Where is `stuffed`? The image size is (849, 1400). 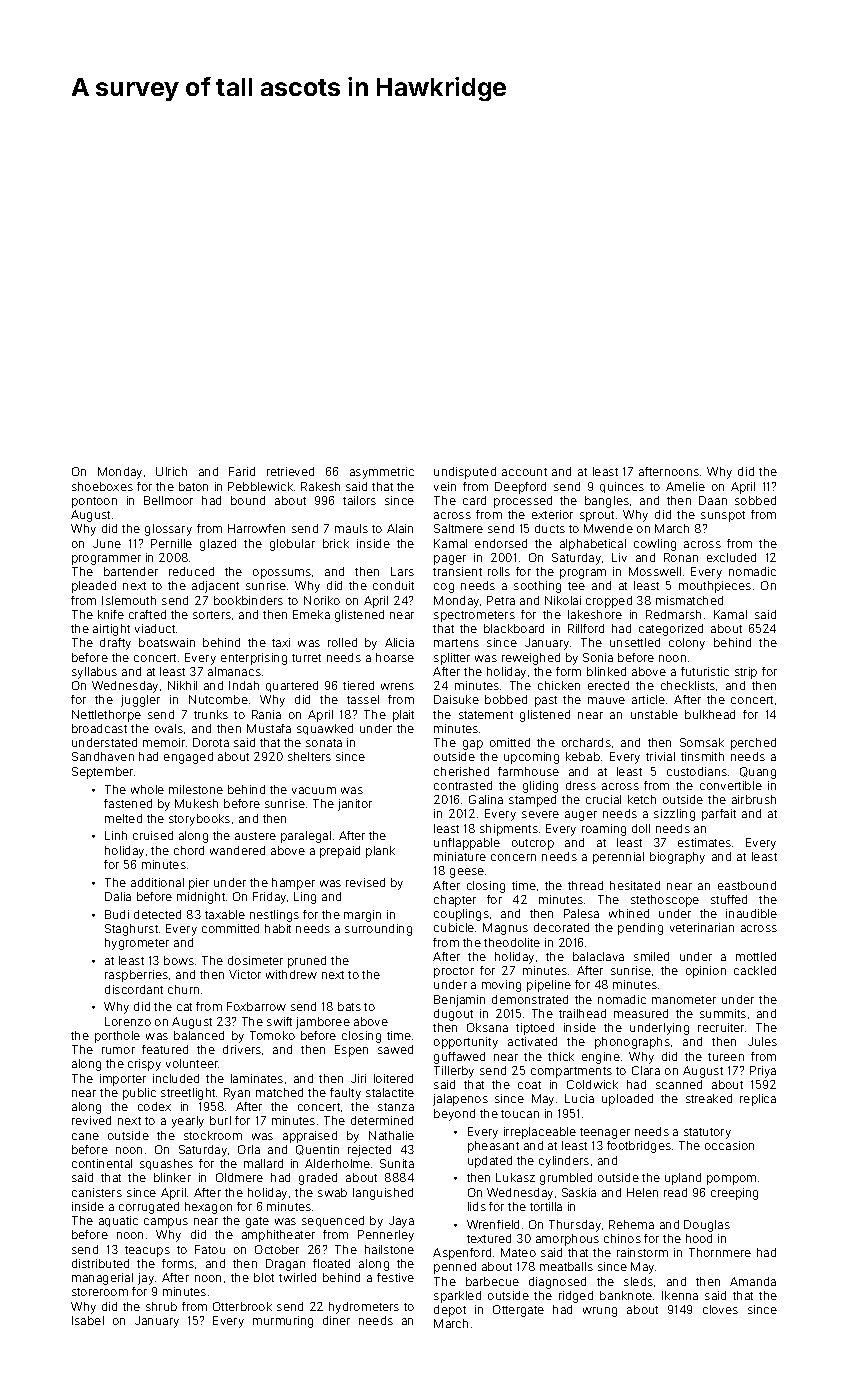
stuffed is located at coordinates (729, 899).
